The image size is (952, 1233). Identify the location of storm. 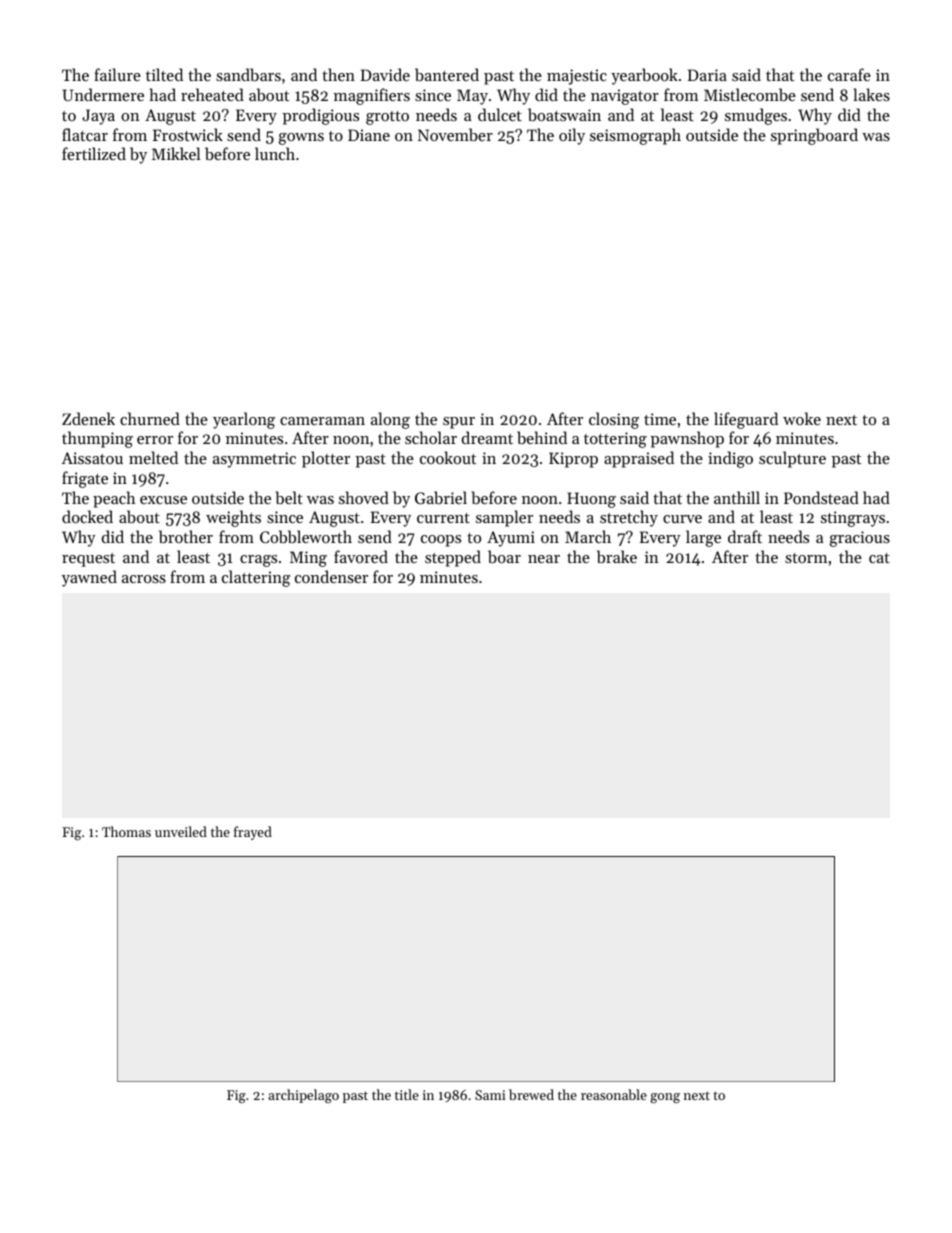
(806, 558).
